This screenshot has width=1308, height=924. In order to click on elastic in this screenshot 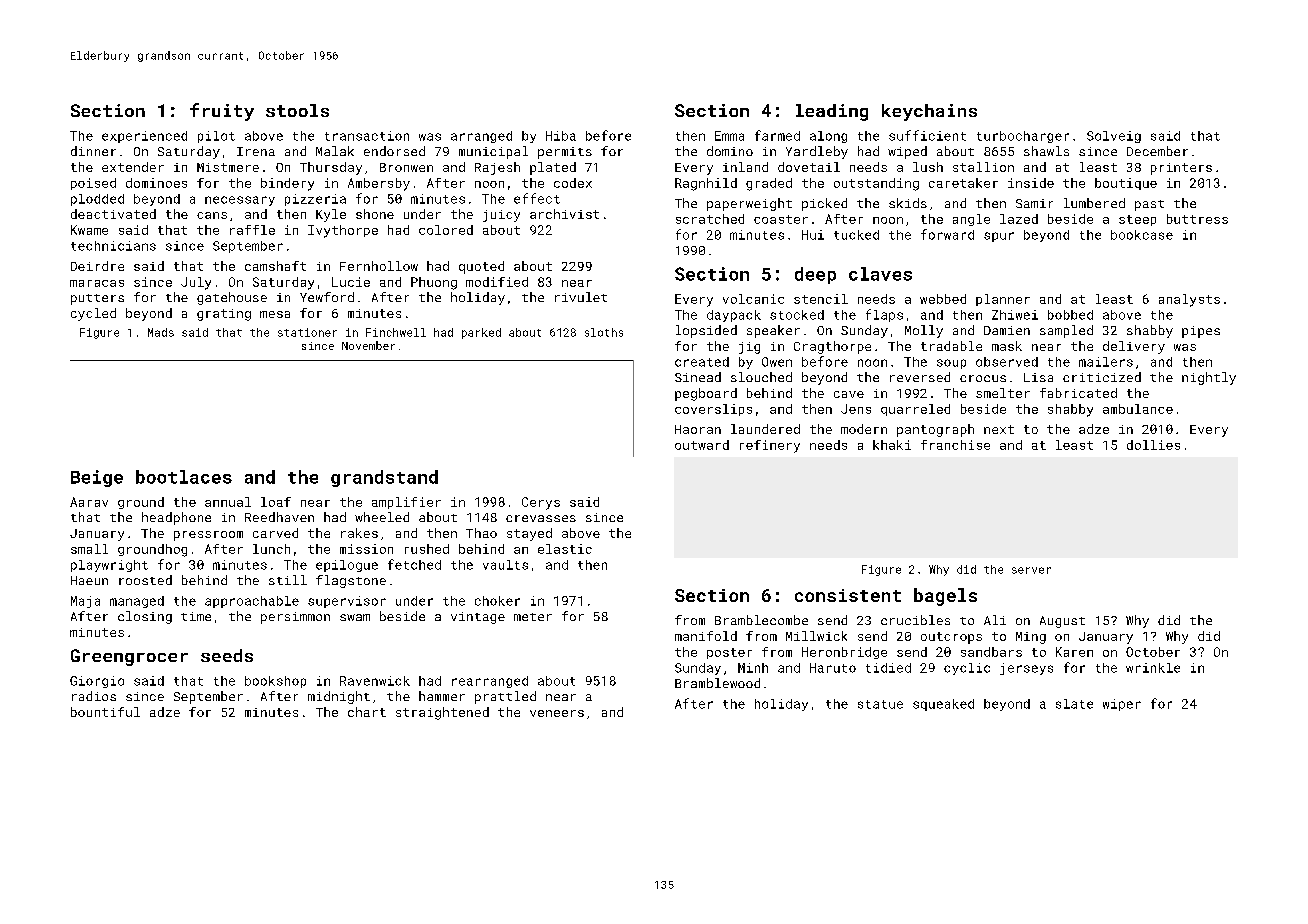, I will do `click(565, 549)`.
